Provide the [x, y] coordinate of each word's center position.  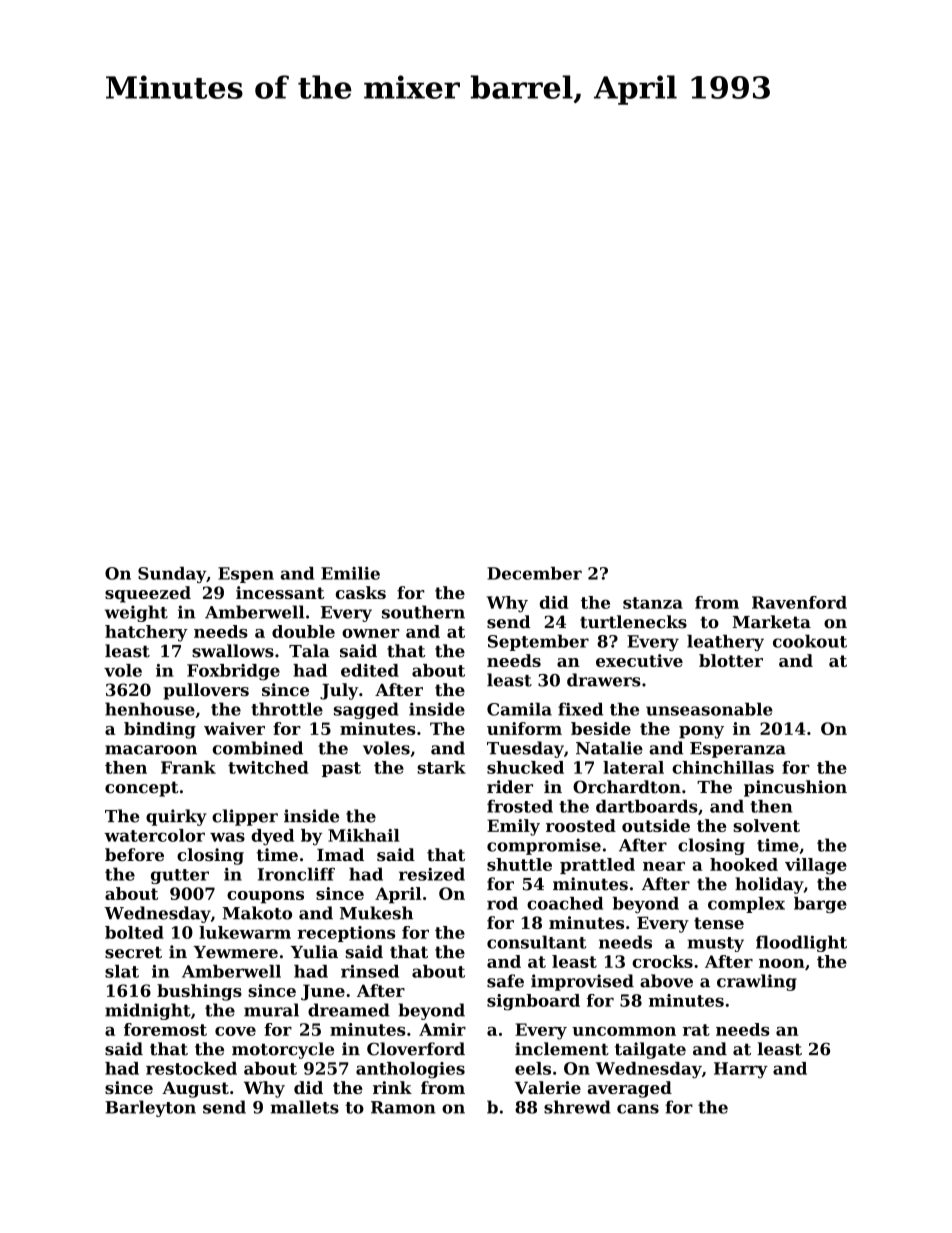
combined [258, 748]
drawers [604, 680]
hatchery [146, 633]
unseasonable [709, 709]
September [538, 642]
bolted [134, 932]
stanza [653, 603]
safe [505, 981]
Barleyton [150, 1108]
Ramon [403, 1107]
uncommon [624, 1031]
